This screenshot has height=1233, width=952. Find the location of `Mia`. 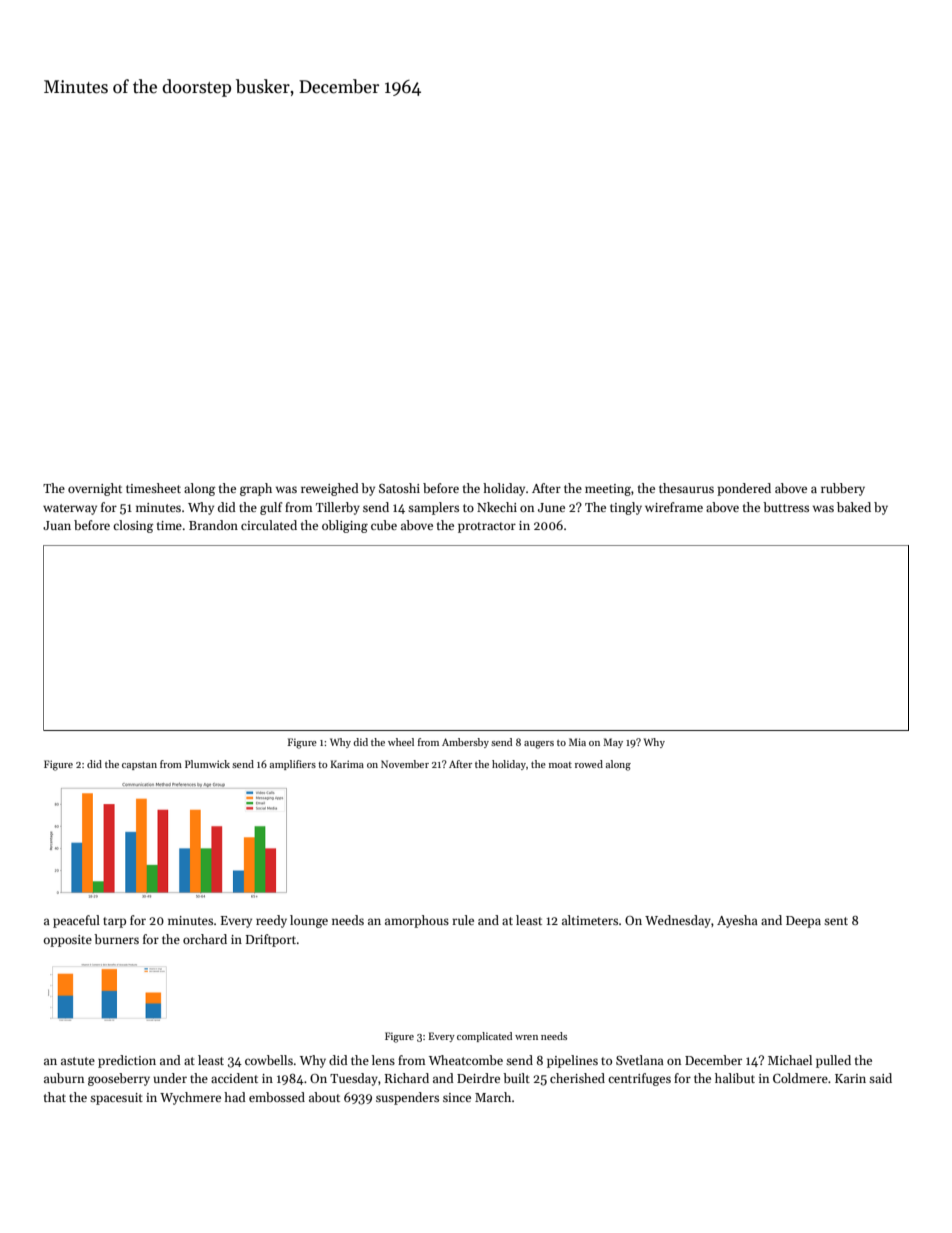

Mia is located at coordinates (577, 742).
